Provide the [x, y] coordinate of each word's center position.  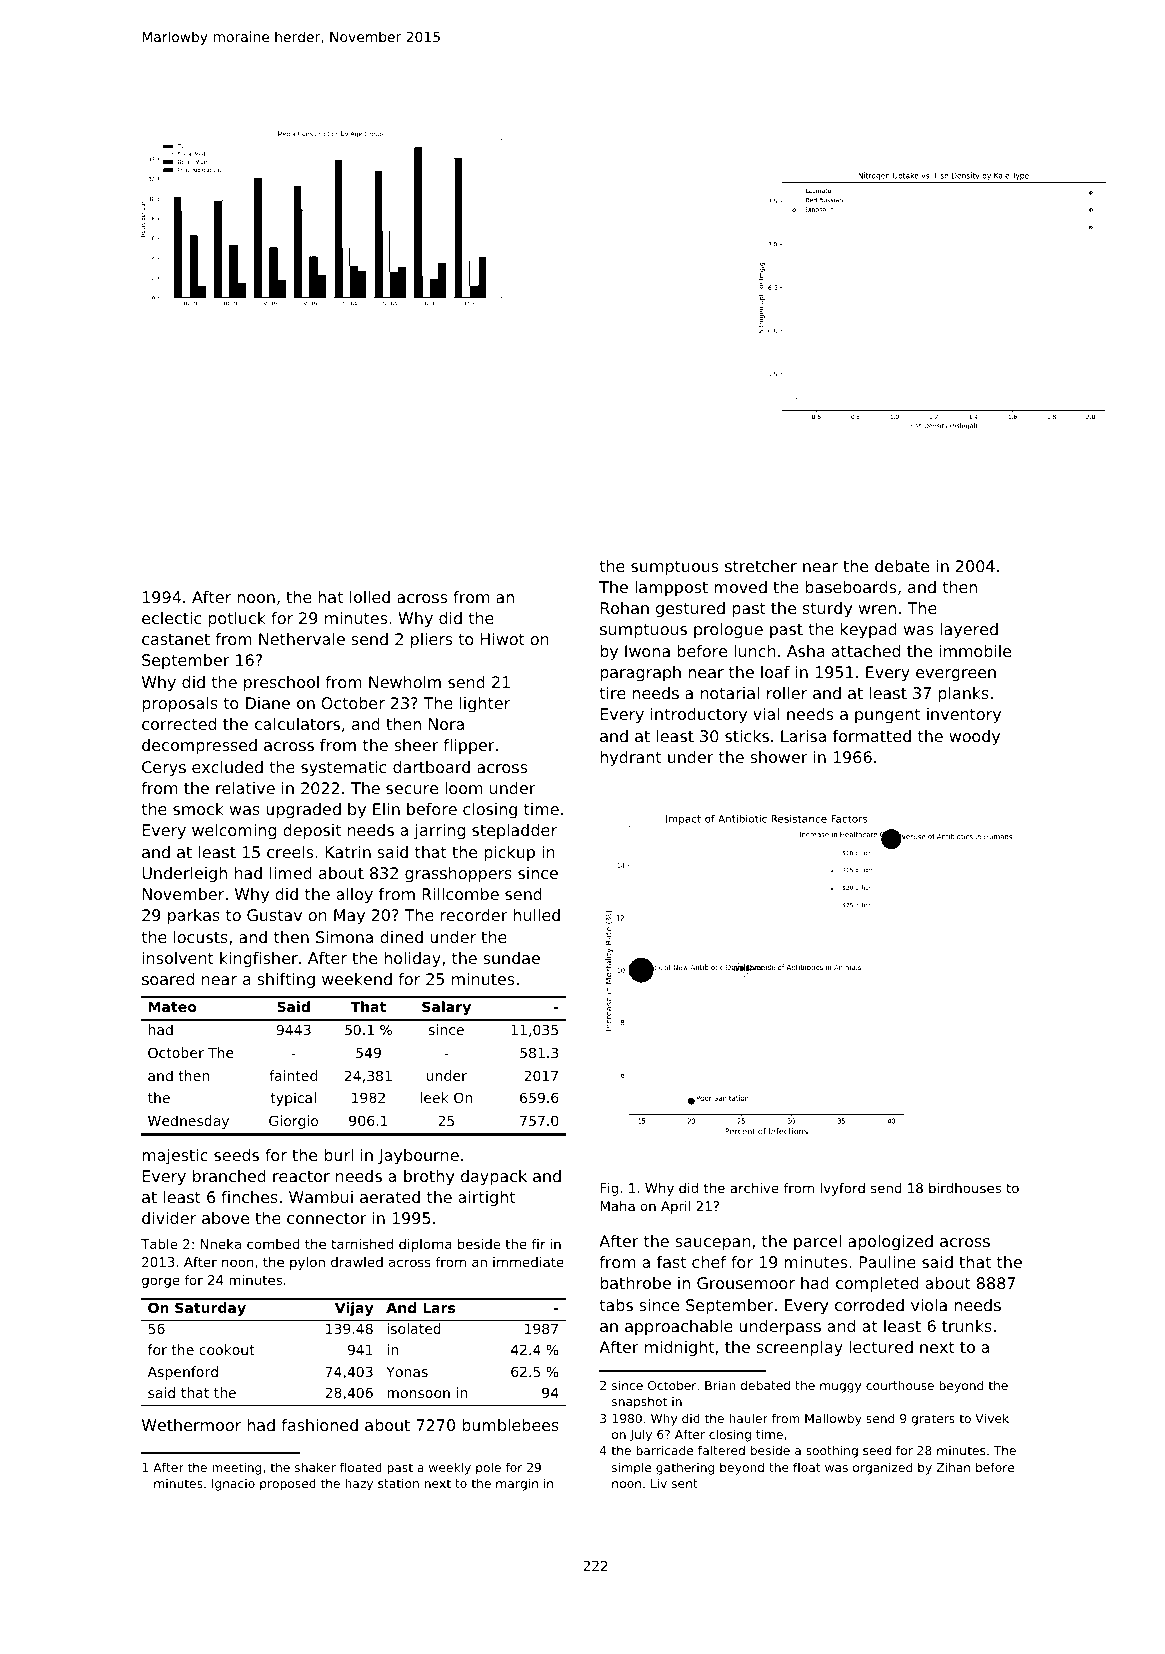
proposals [180, 705]
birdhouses [965, 1188]
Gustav [274, 915]
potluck [237, 620]
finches [249, 1197]
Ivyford [842, 1189]
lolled [370, 597]
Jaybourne [418, 1157]
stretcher [761, 566]
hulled [536, 915]
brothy [429, 1178]
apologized [890, 1243]
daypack [494, 1178]
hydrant [630, 759]
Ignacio [233, 1485]
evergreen [956, 675]
